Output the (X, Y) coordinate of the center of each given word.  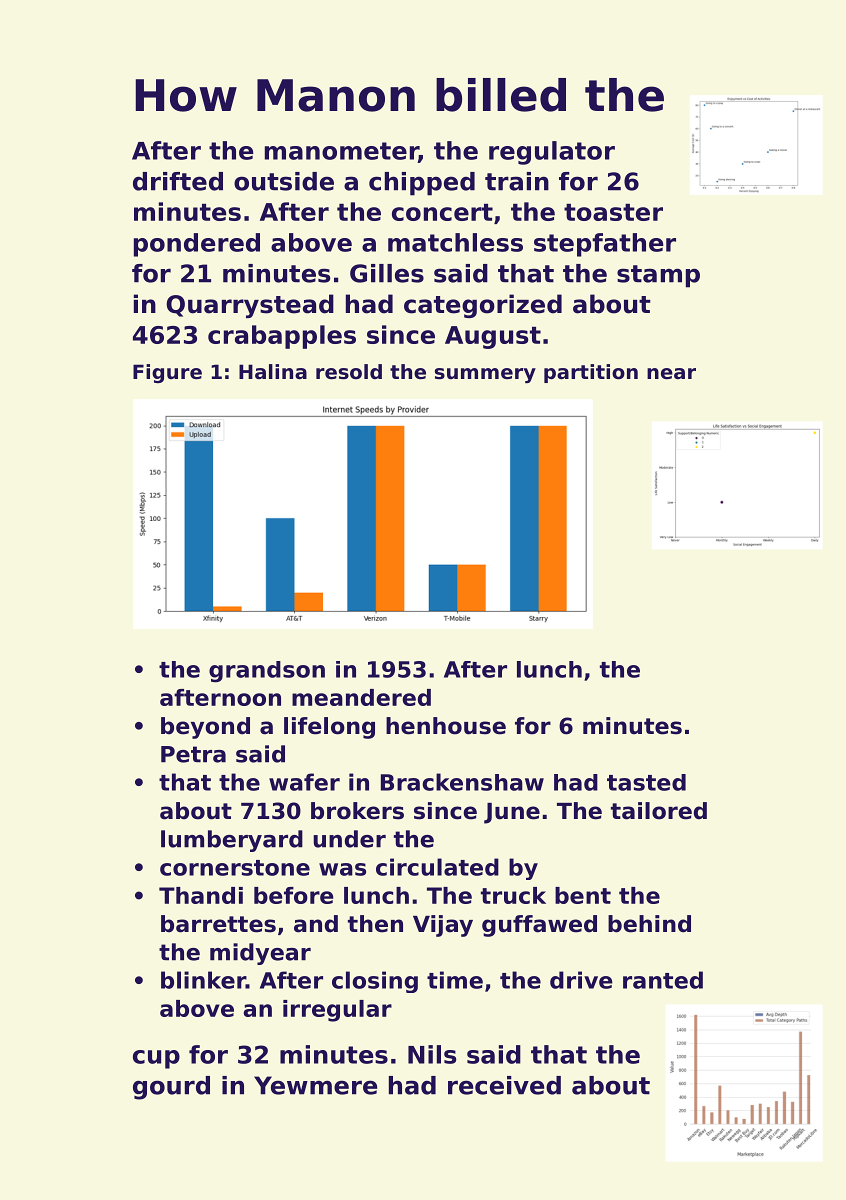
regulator (552, 153)
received (504, 1085)
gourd (171, 1088)
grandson (267, 672)
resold (349, 372)
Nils (432, 1054)
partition (591, 373)
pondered (197, 245)
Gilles (387, 273)
